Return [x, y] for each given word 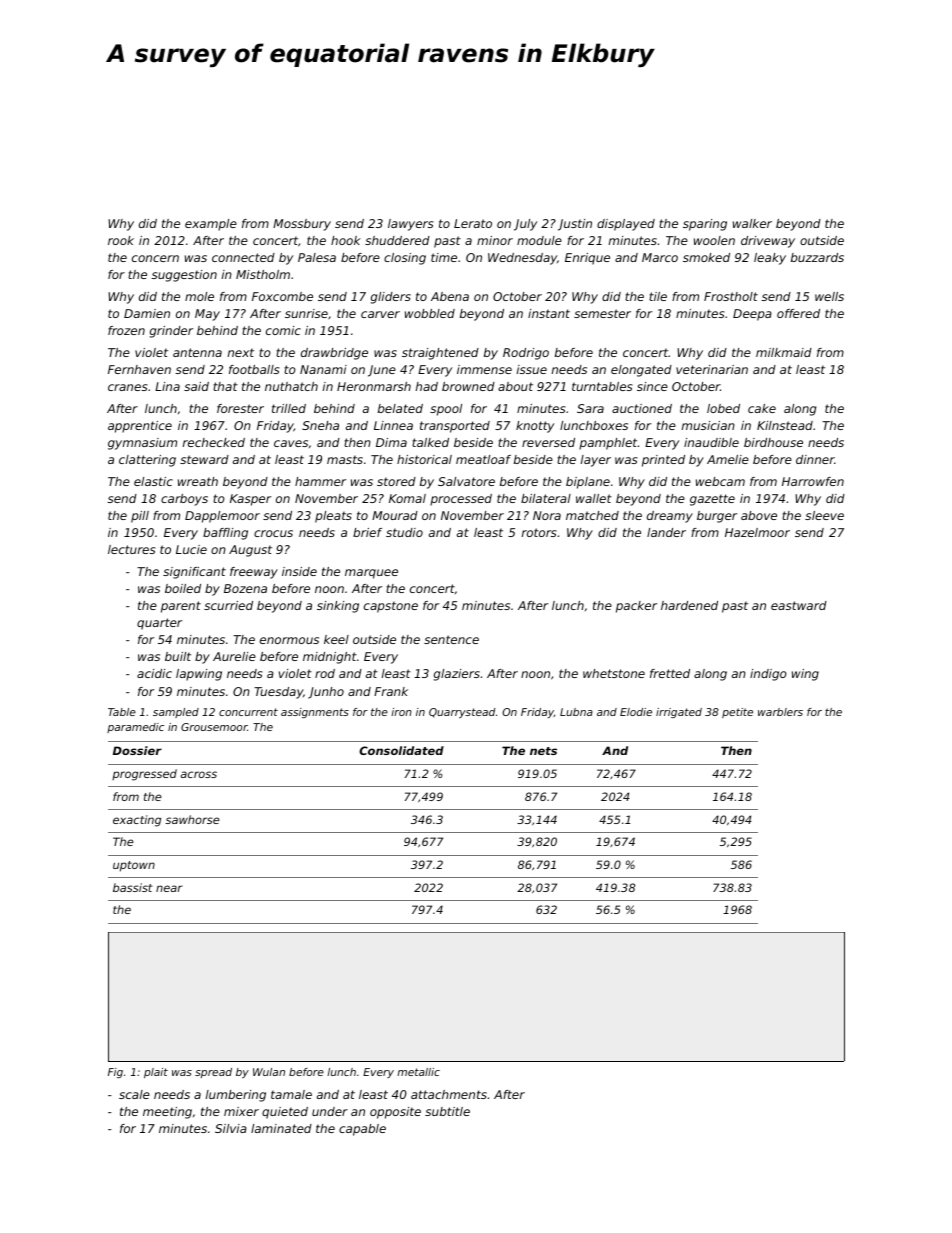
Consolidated [401, 750]
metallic [418, 1072]
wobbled [430, 313]
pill [140, 517]
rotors [539, 532]
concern [155, 258]
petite [737, 713]
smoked [706, 257]
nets [543, 751]
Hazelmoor [757, 532]
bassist [133, 887]
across [199, 774]
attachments [449, 1094]
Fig [115, 1073]
